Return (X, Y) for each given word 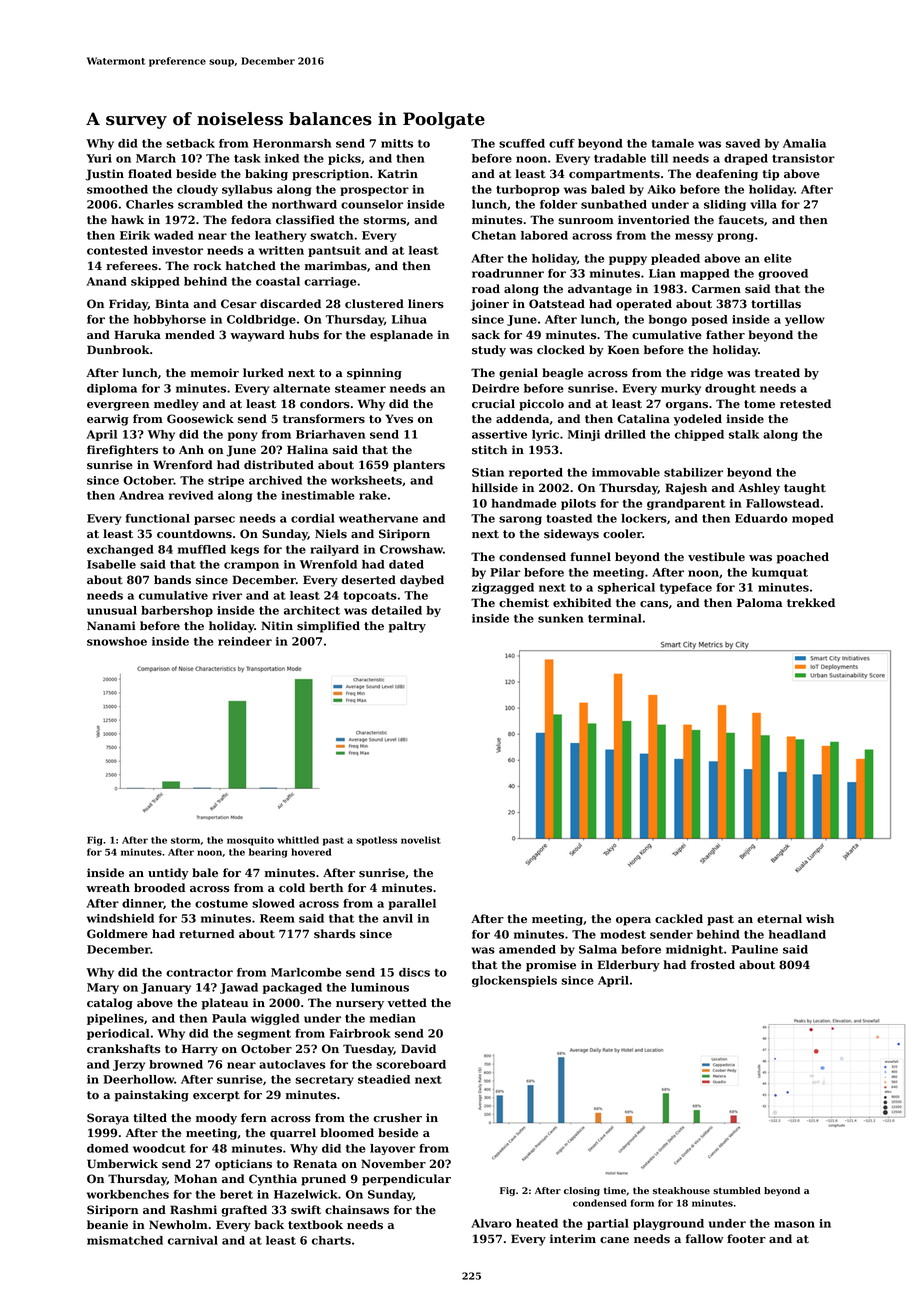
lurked (263, 373)
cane (614, 1240)
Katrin (398, 173)
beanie (107, 1225)
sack (486, 335)
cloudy (197, 190)
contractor (199, 973)
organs (687, 406)
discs (414, 972)
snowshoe (117, 641)
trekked (811, 603)
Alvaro (491, 1223)
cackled (679, 918)
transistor (803, 158)
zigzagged (503, 588)
